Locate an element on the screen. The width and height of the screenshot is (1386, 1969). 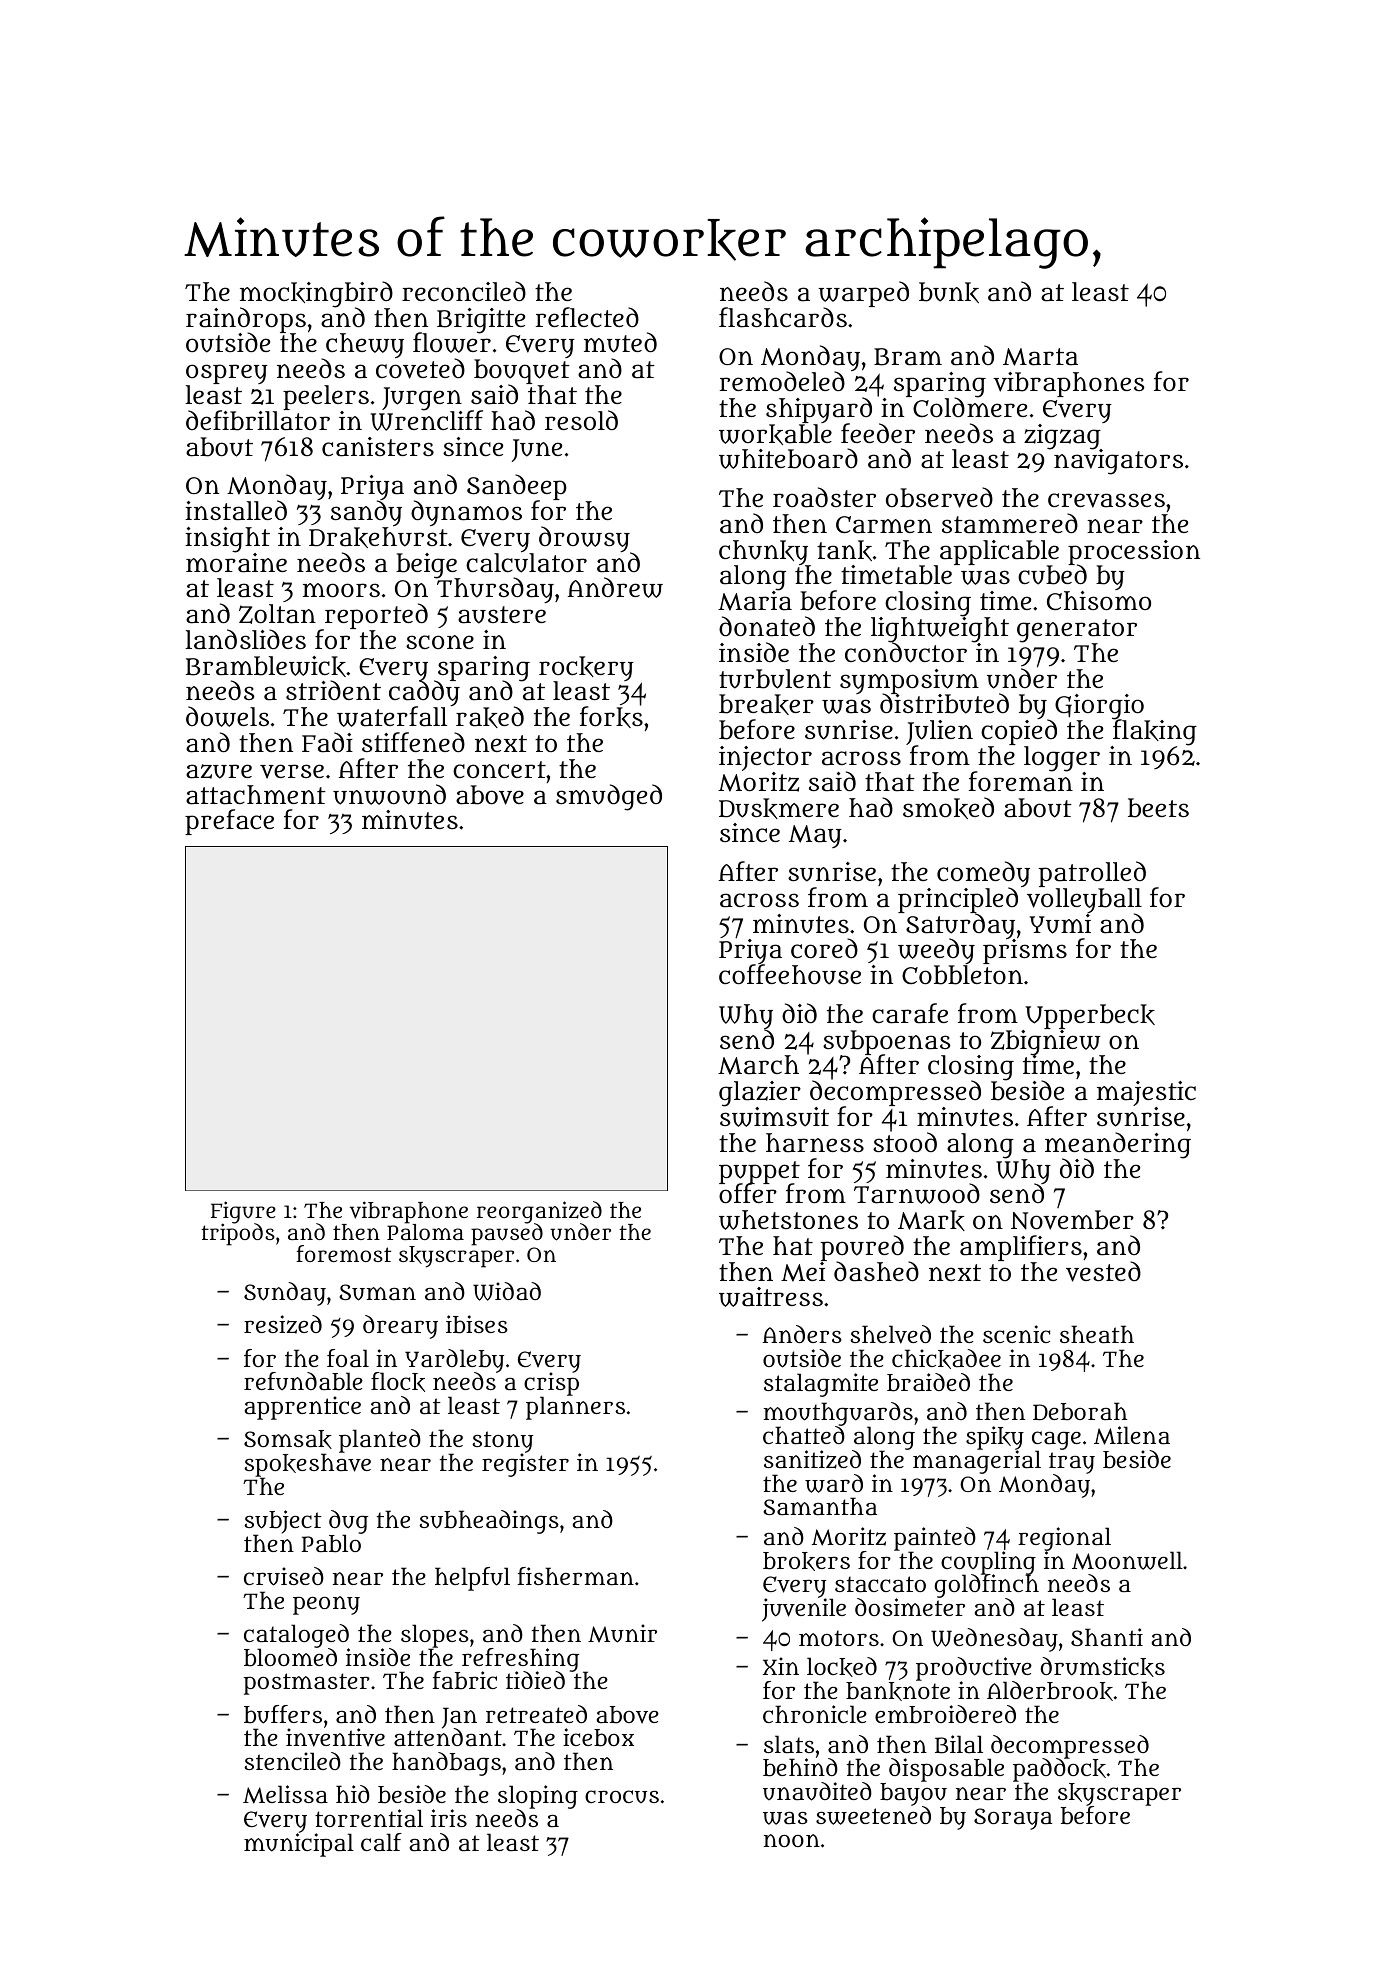
reconciled is located at coordinates (464, 291).
